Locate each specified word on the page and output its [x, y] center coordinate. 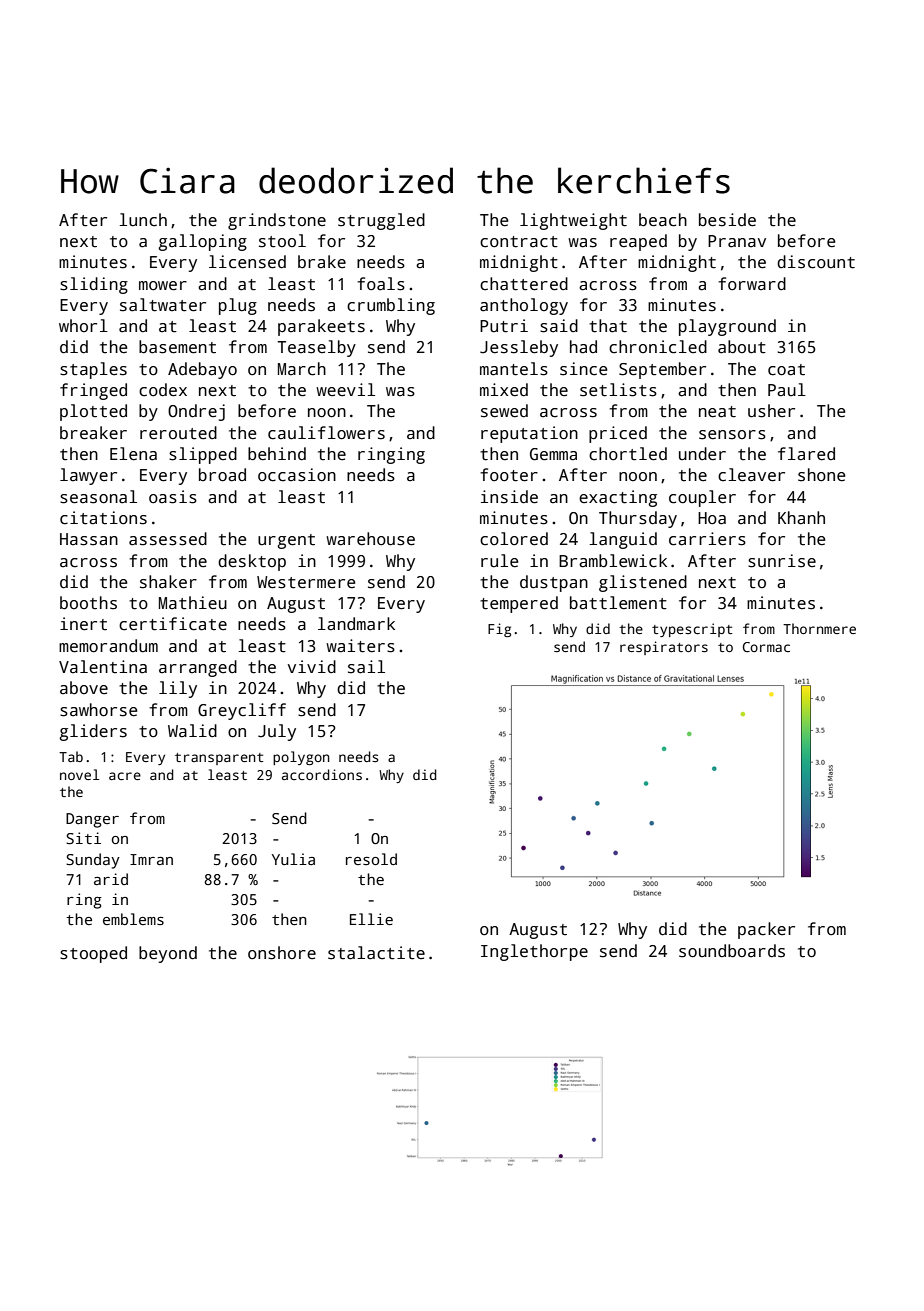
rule [499, 561]
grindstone [277, 221]
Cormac [766, 647]
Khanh [801, 518]
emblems [133, 919]
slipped [203, 455]
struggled [381, 221]
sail [366, 667]
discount [816, 262]
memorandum [108, 646]
